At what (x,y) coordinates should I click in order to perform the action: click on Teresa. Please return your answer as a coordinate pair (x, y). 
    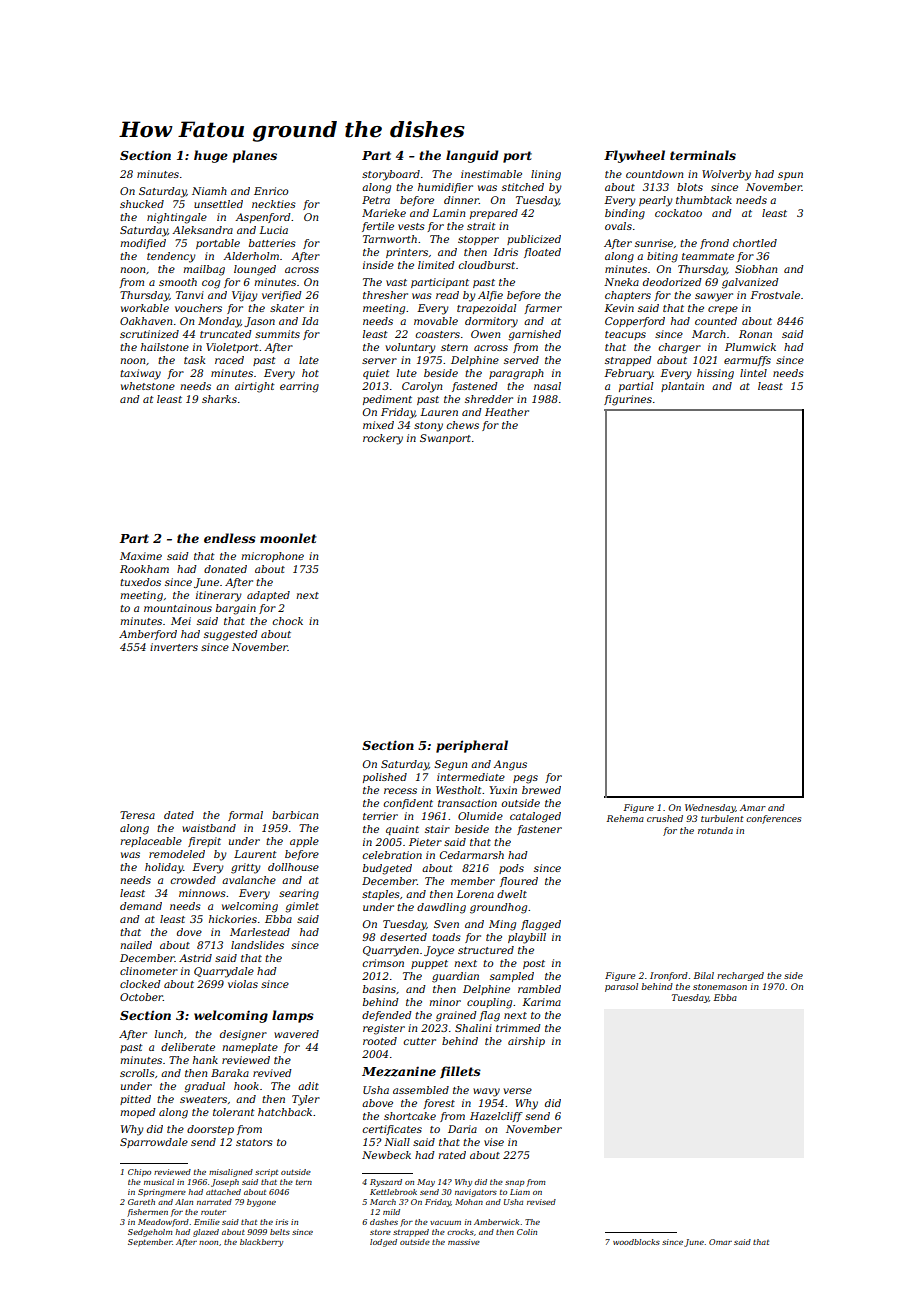
    Looking at the image, I should click on (137, 815).
